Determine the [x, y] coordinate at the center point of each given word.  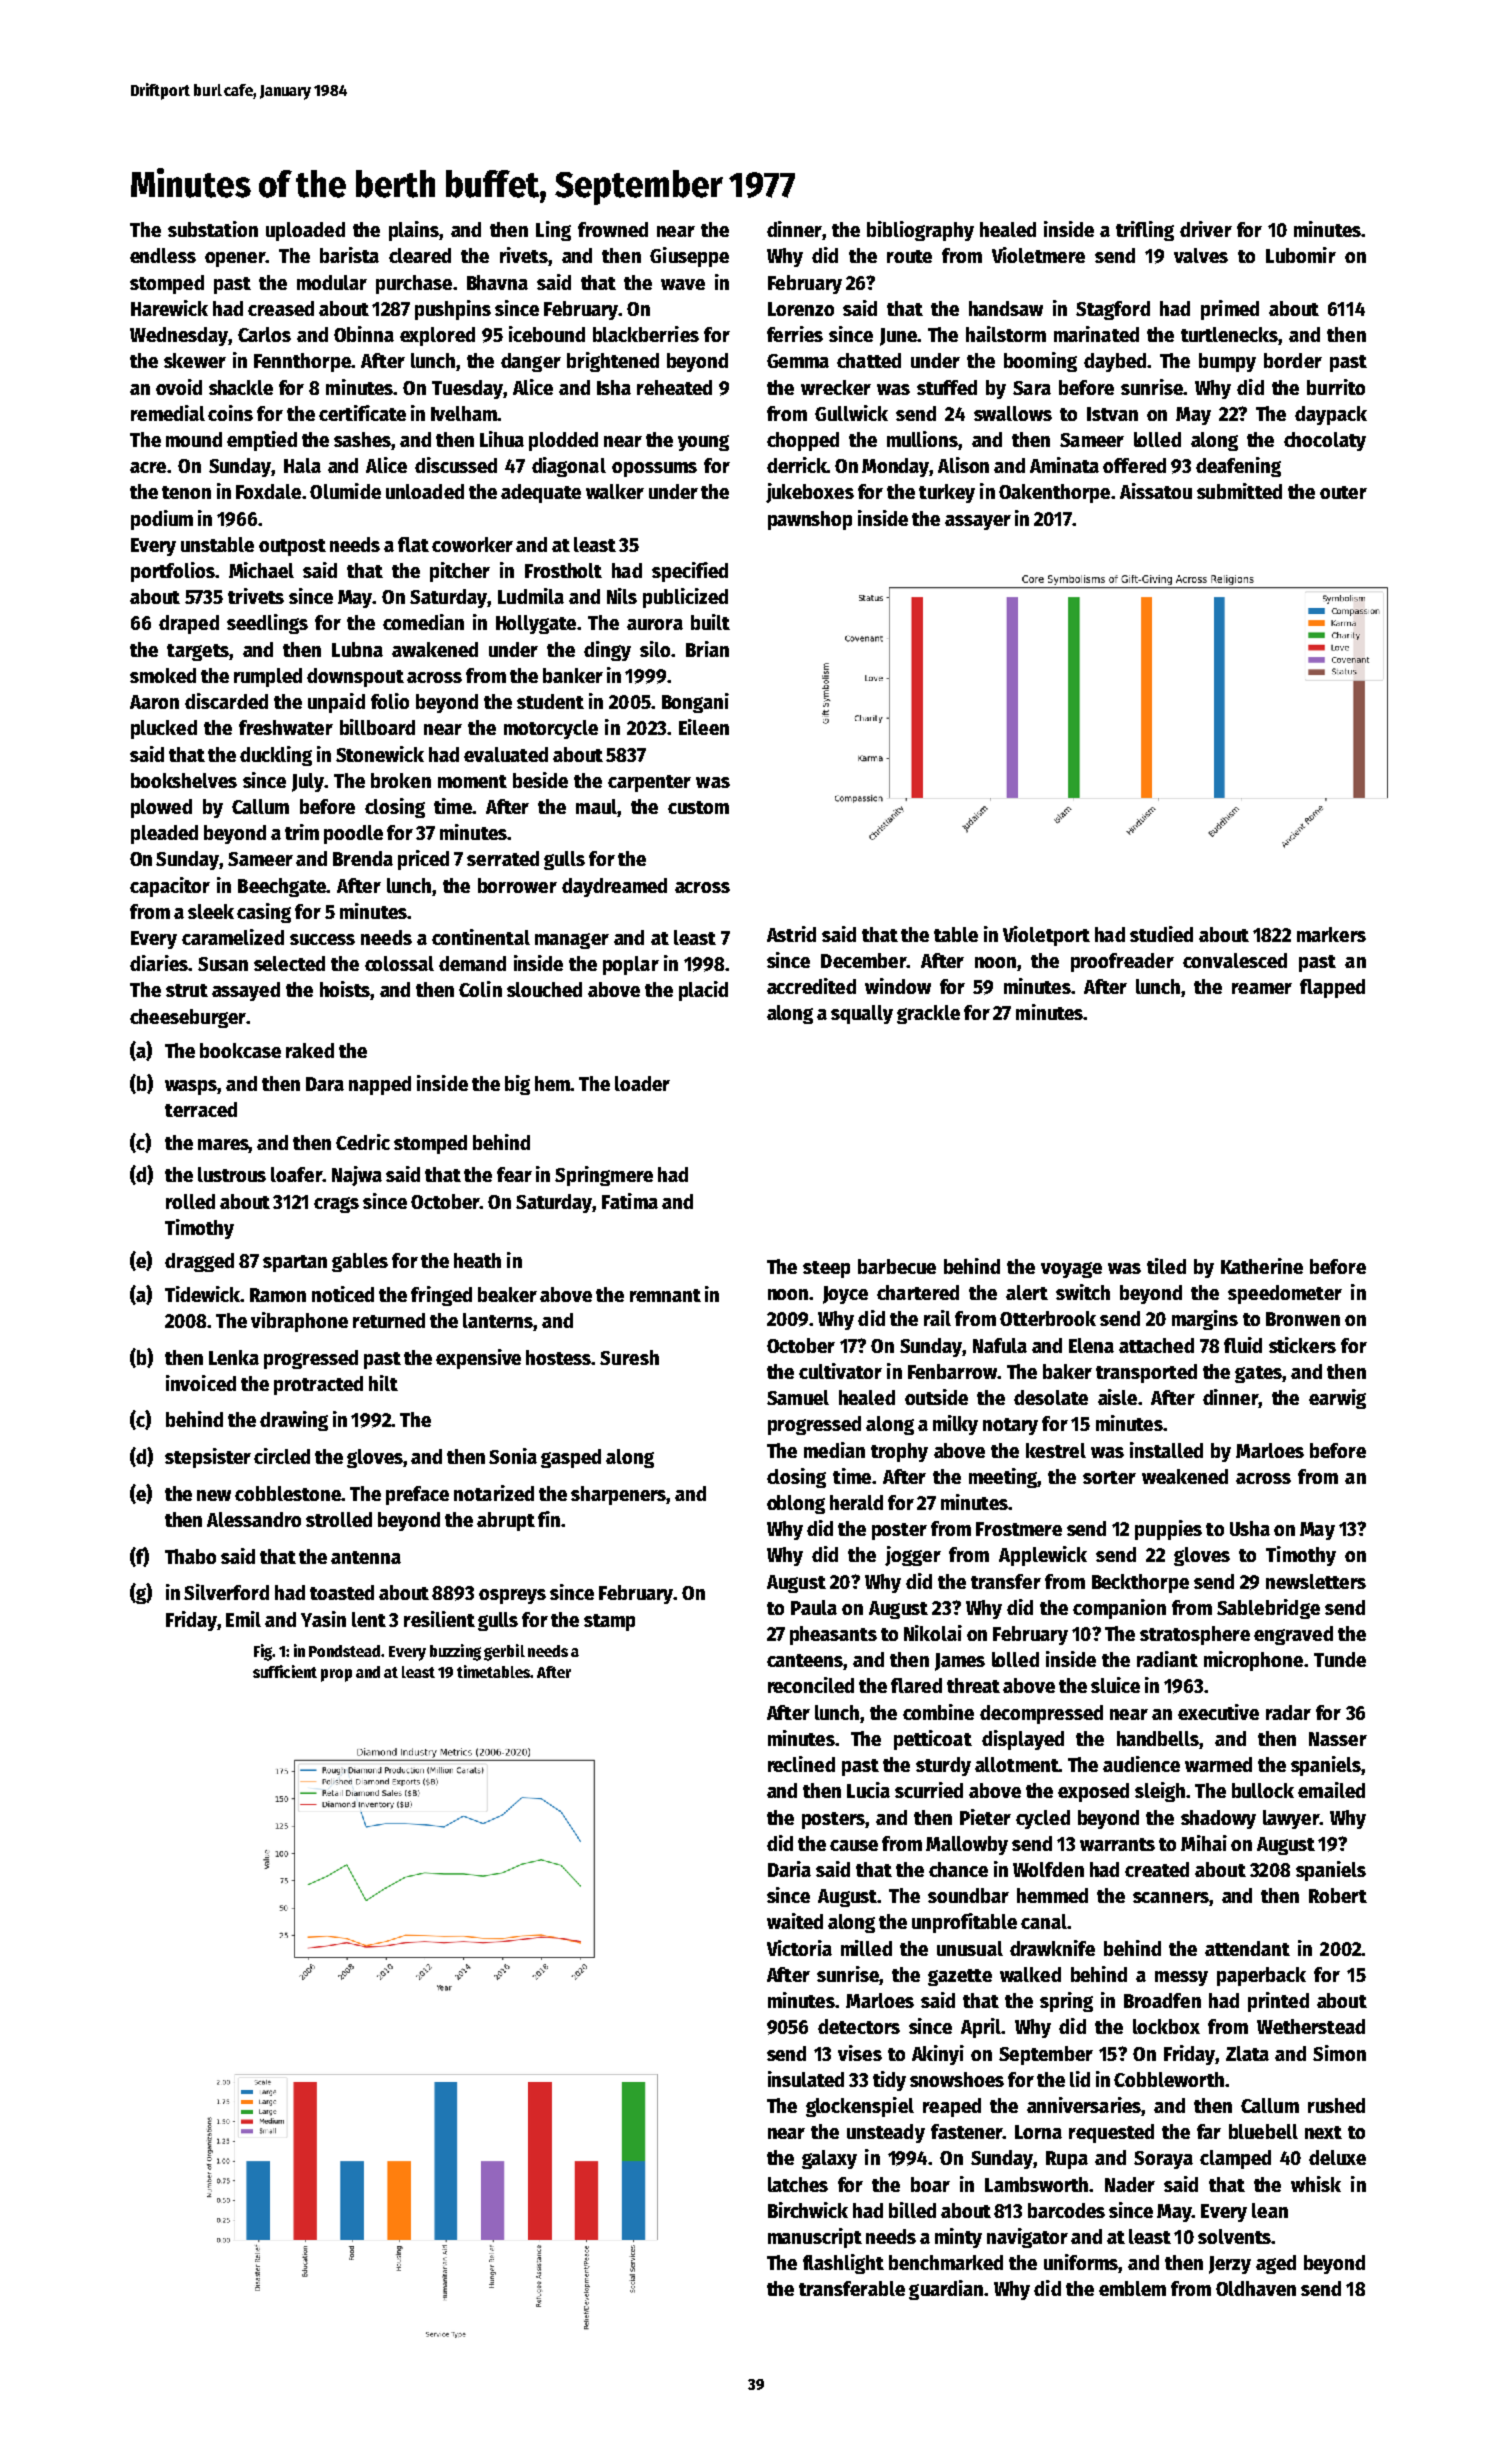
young [703, 443]
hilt [383, 1383]
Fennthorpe [302, 362]
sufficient [285, 1671]
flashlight [843, 2264]
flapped [1332, 988]
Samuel [798, 1397]
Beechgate [282, 887]
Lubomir [1301, 255]
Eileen [704, 727]
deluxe [1337, 2157]
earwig [1337, 1399]
